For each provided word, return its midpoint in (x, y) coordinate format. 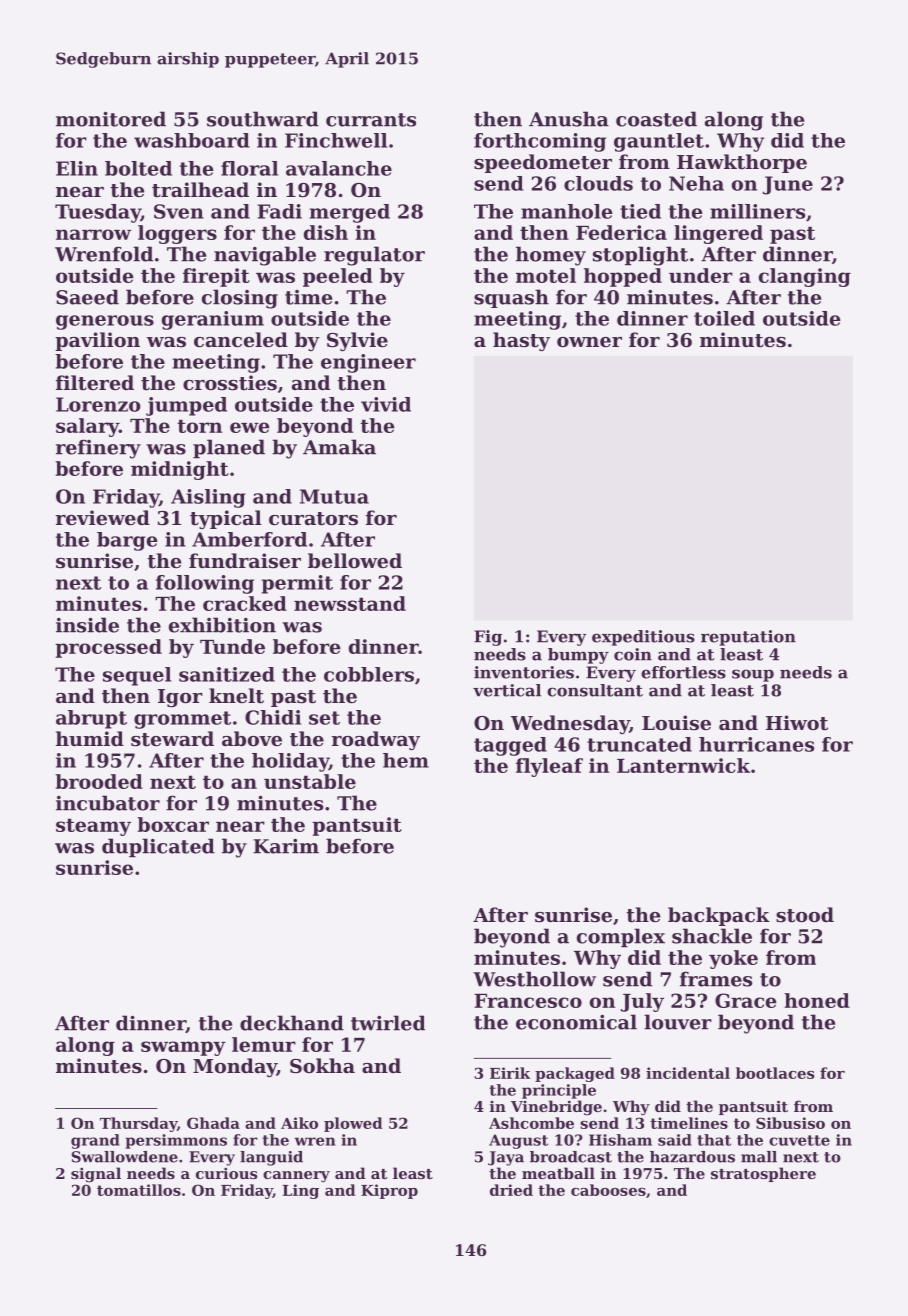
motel (546, 275)
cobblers (369, 674)
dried (511, 1190)
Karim (286, 846)
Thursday (138, 1124)
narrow (93, 234)
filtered (95, 383)
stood (805, 914)
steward (172, 739)
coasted (656, 119)
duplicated (158, 847)
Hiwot (797, 722)
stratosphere (763, 1174)
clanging (805, 277)
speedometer (543, 163)
